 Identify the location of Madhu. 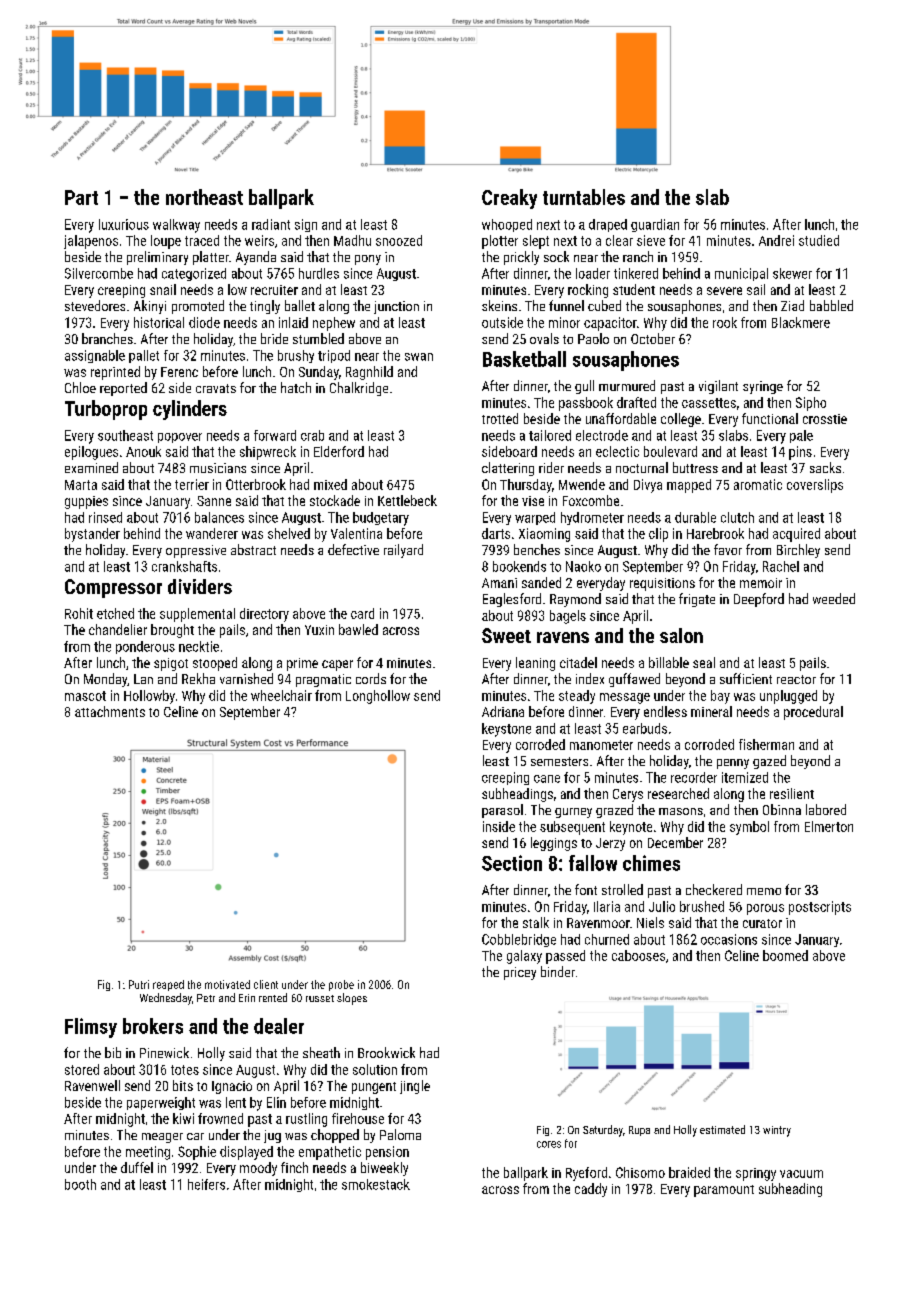
(352, 240).
